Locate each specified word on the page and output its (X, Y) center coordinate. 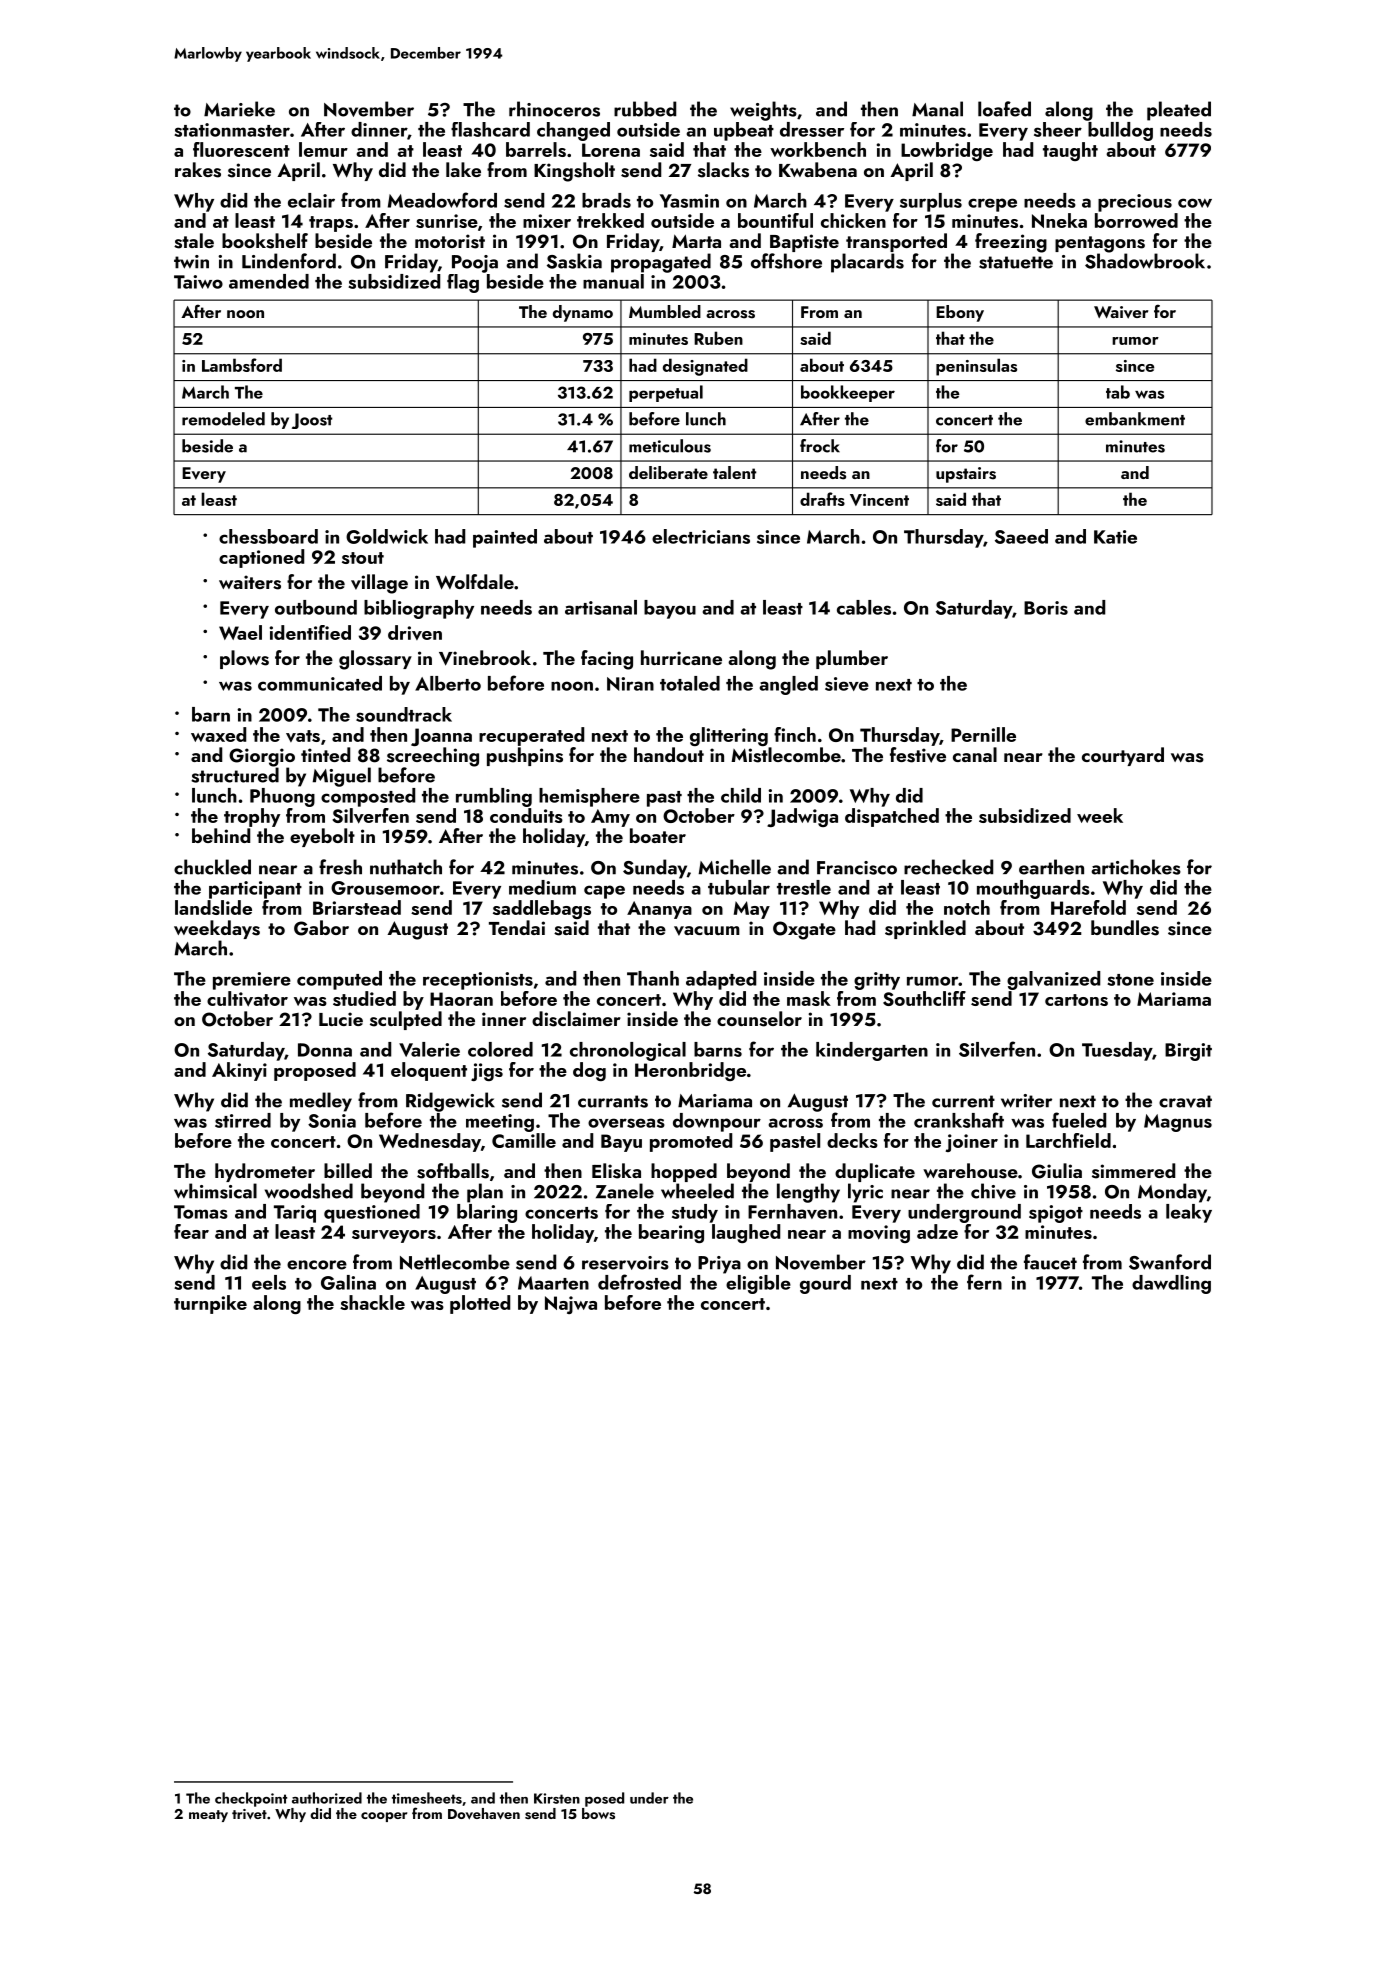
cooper (384, 1817)
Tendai (517, 927)
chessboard (268, 536)
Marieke (239, 109)
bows (598, 1814)
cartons (1076, 1000)
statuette (1016, 262)
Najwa (571, 1305)
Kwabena (818, 169)
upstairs (966, 475)
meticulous (670, 446)
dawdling (1171, 1284)
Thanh (653, 978)
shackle (372, 1302)
